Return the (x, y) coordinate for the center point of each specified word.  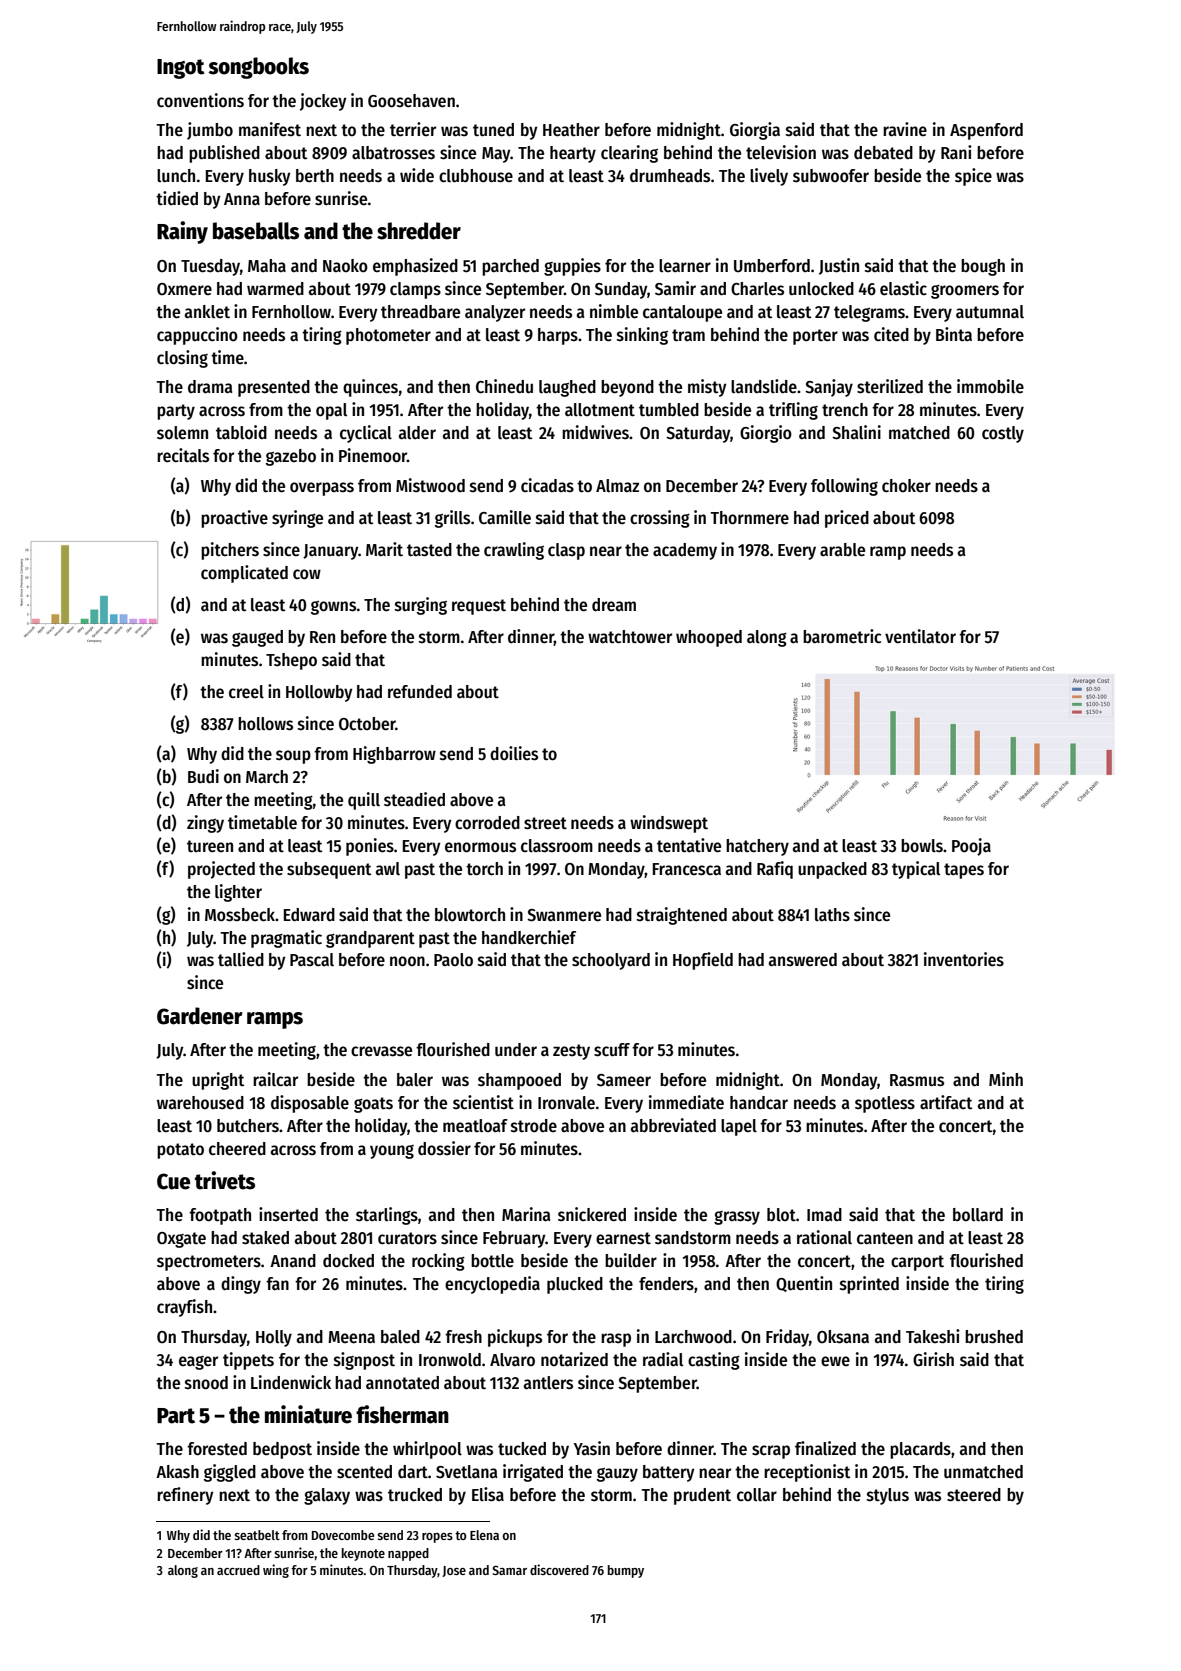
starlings (387, 1216)
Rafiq (775, 870)
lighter (238, 893)
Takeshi (933, 1336)
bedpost (282, 1450)
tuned (493, 130)
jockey (323, 102)
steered (974, 1495)
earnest (623, 1238)
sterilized (890, 386)
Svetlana (466, 1472)
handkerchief (529, 937)
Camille (505, 517)
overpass (322, 489)
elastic (903, 288)
